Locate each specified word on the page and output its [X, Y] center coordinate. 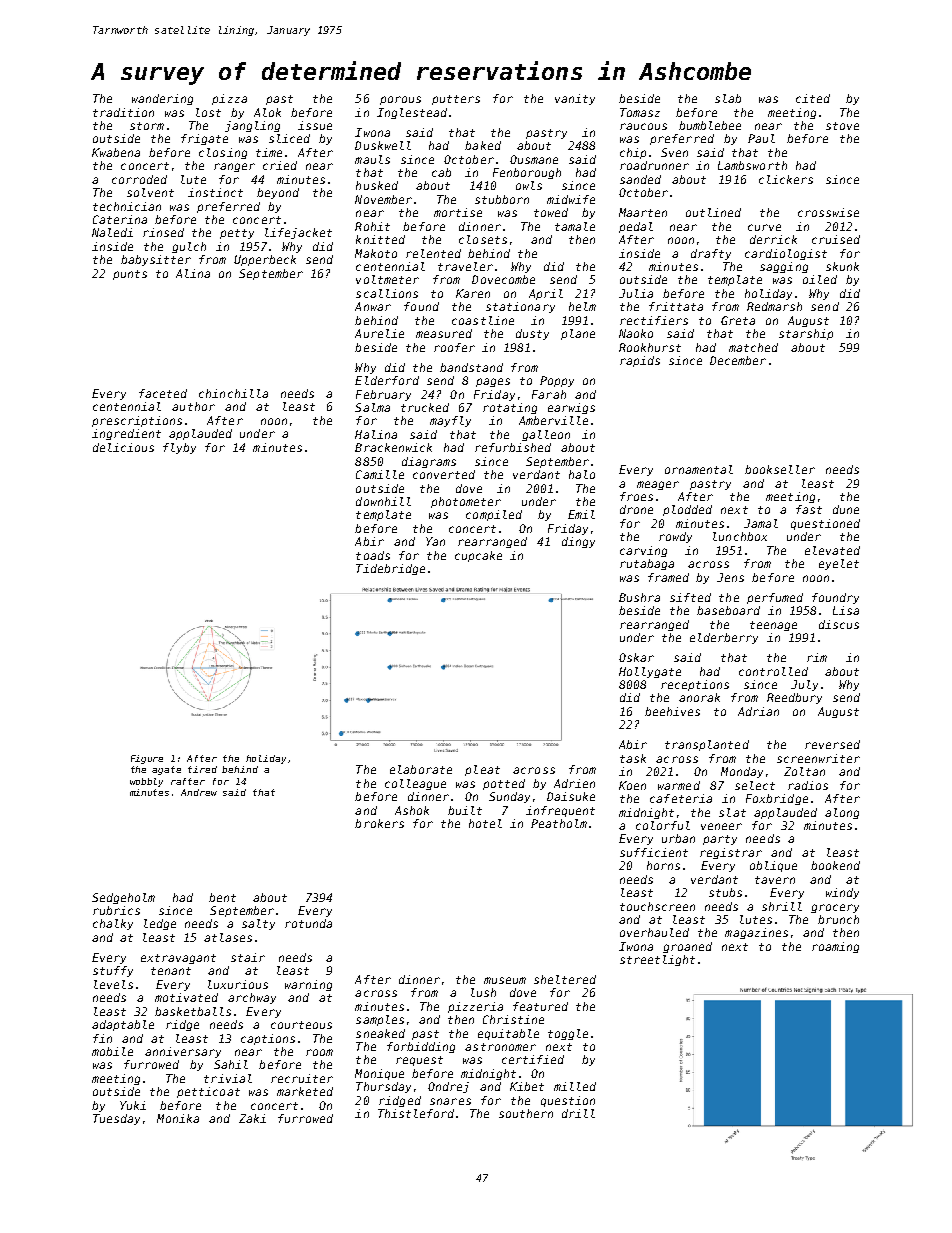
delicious [123, 447]
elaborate [421, 769]
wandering [162, 99]
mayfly [450, 421]
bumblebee [710, 125]
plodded [687, 510]
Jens [730, 577]
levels [113, 984]
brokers [379, 823]
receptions [695, 685]
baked [483, 145]
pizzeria [475, 1007]
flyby [179, 448]
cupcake [478, 556]
